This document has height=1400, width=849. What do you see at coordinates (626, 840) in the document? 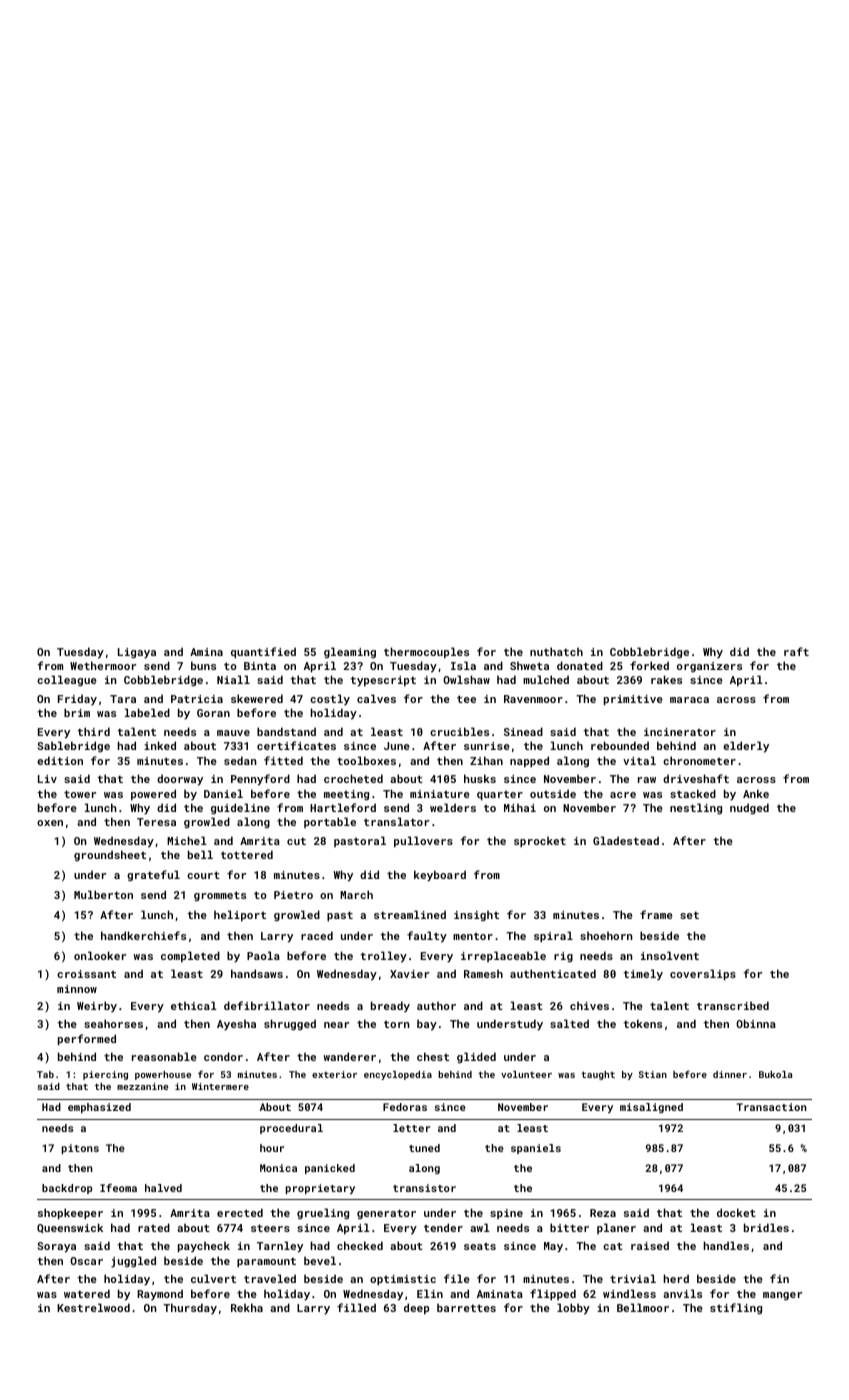
I see `Gladestead` at bounding box center [626, 840].
